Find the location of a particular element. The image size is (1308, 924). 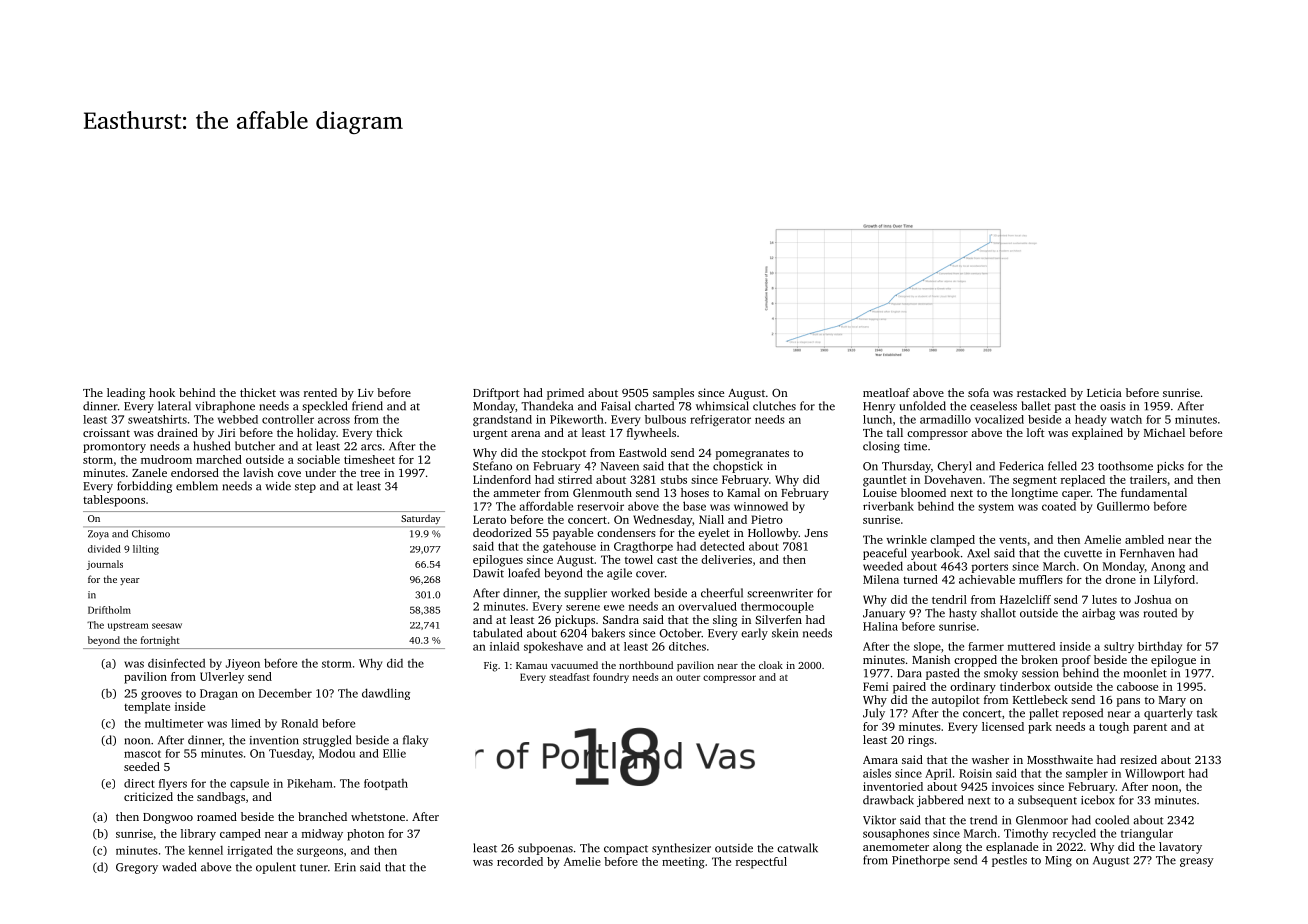

photon is located at coordinates (365, 835).
